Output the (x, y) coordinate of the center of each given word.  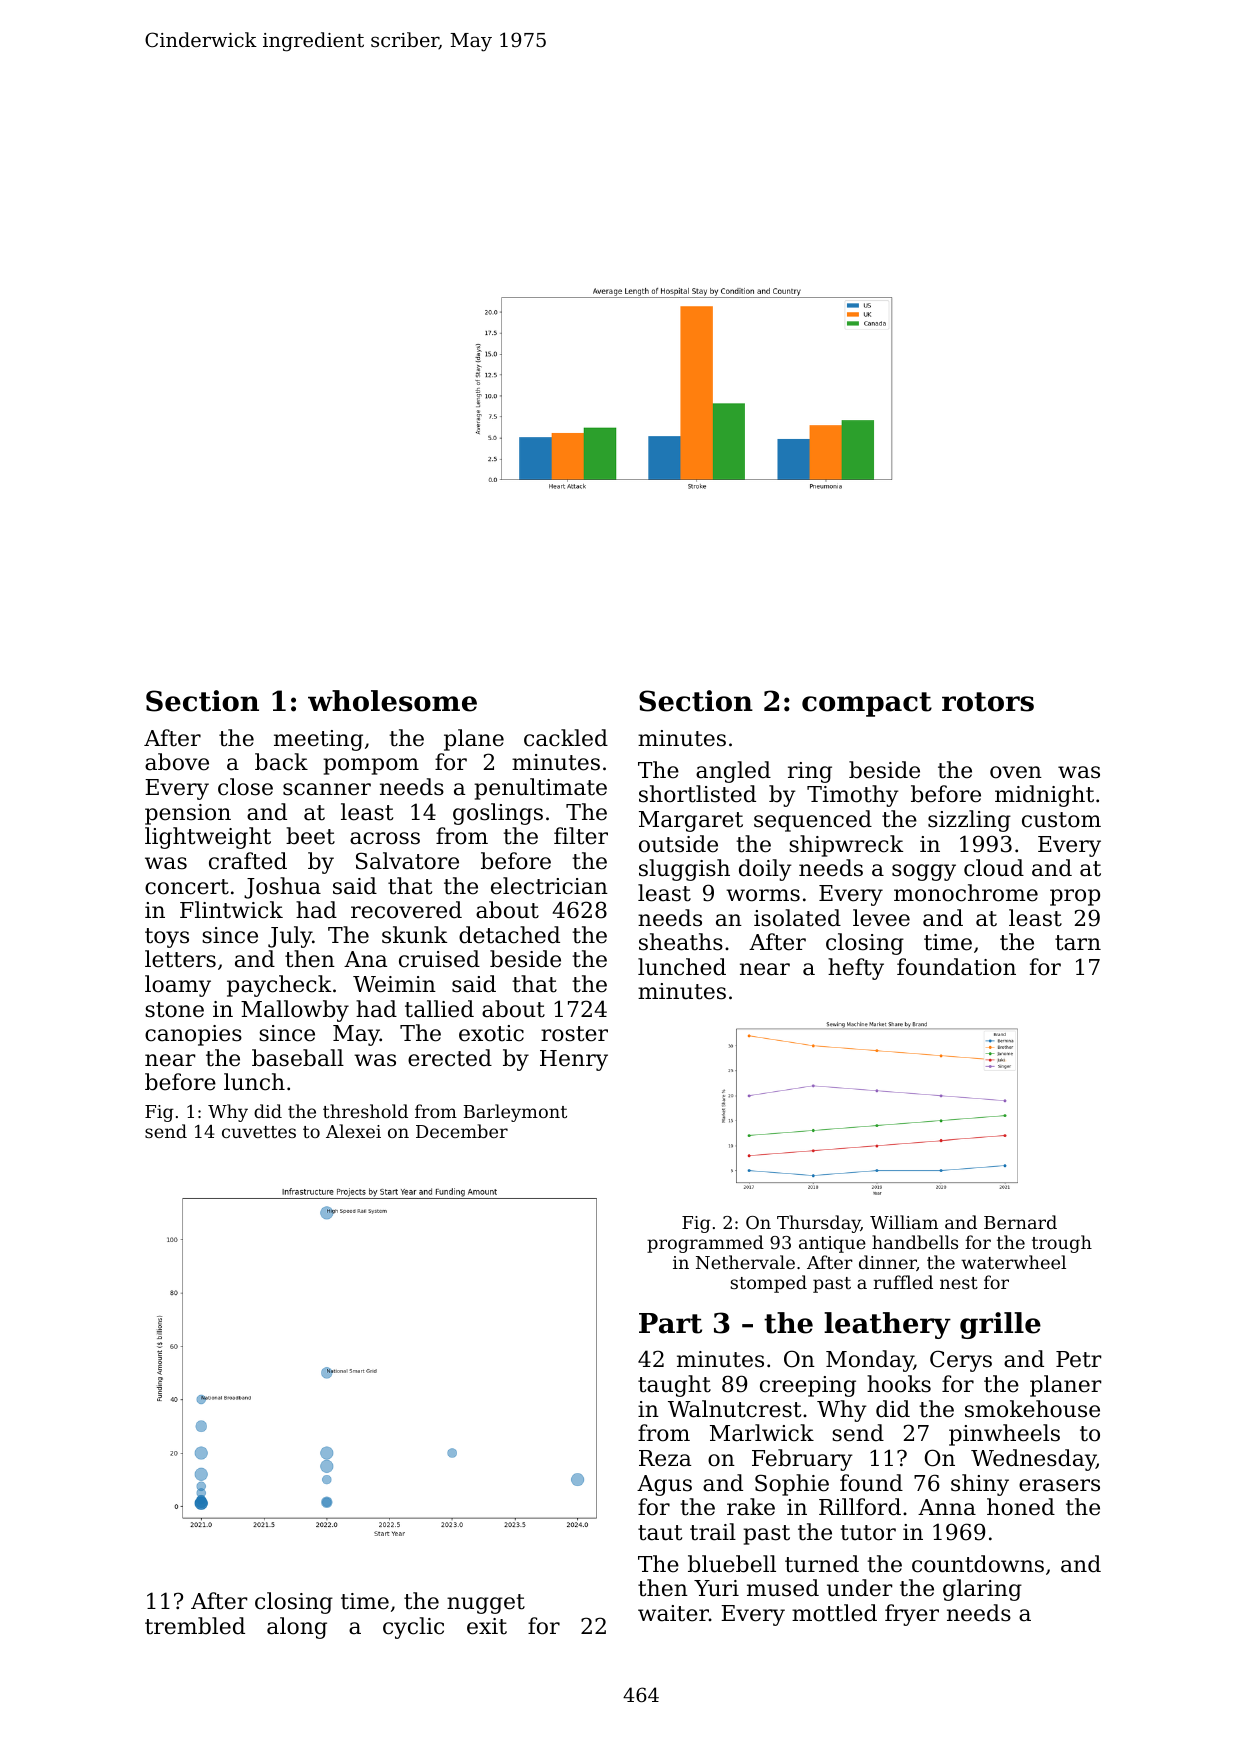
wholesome (392, 701)
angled (733, 772)
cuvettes (259, 1132)
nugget (486, 1604)
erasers (1059, 1485)
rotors (988, 702)
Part (670, 1323)
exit (487, 1626)
